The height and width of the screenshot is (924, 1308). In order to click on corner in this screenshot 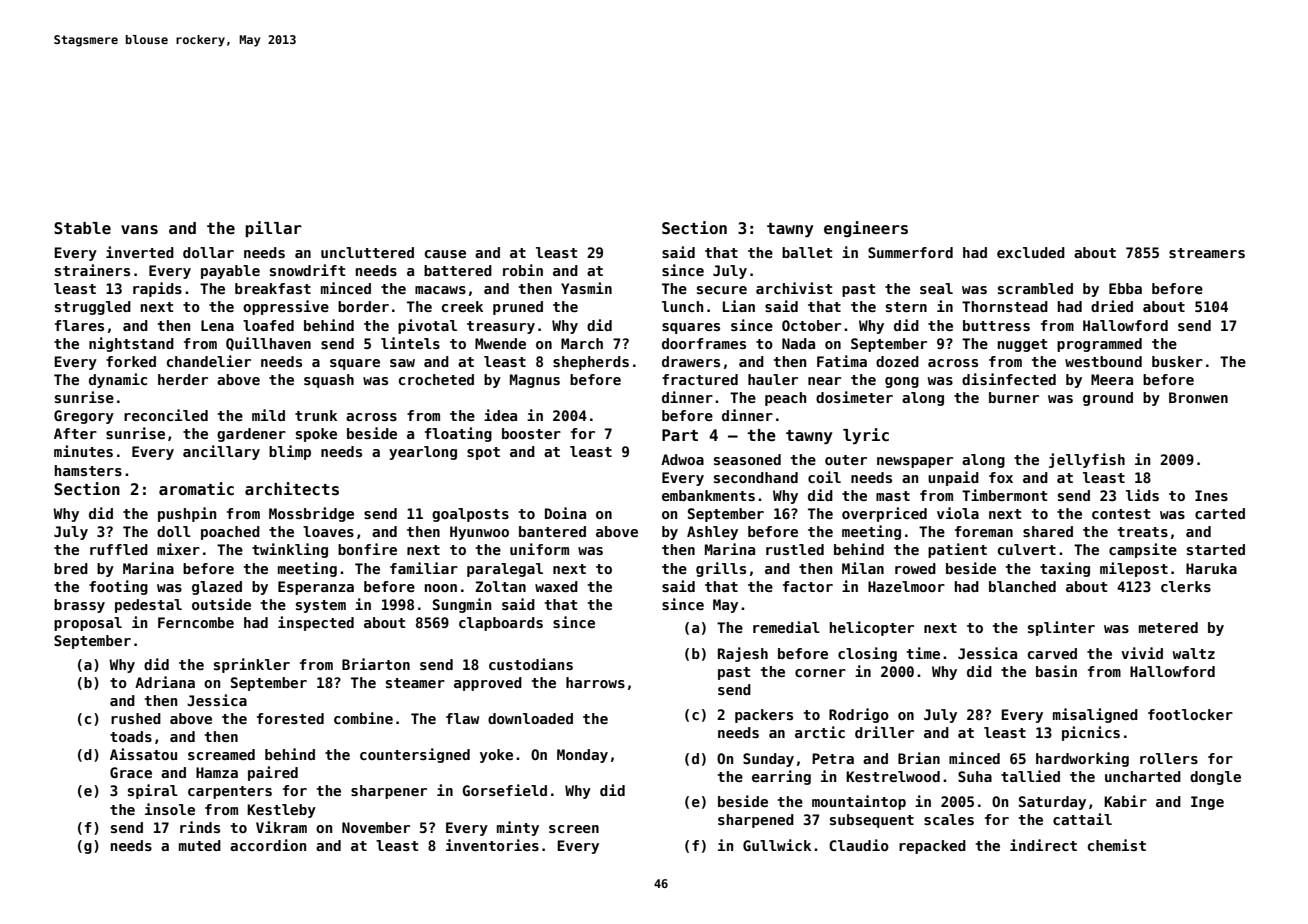, I will do `click(820, 673)`.
